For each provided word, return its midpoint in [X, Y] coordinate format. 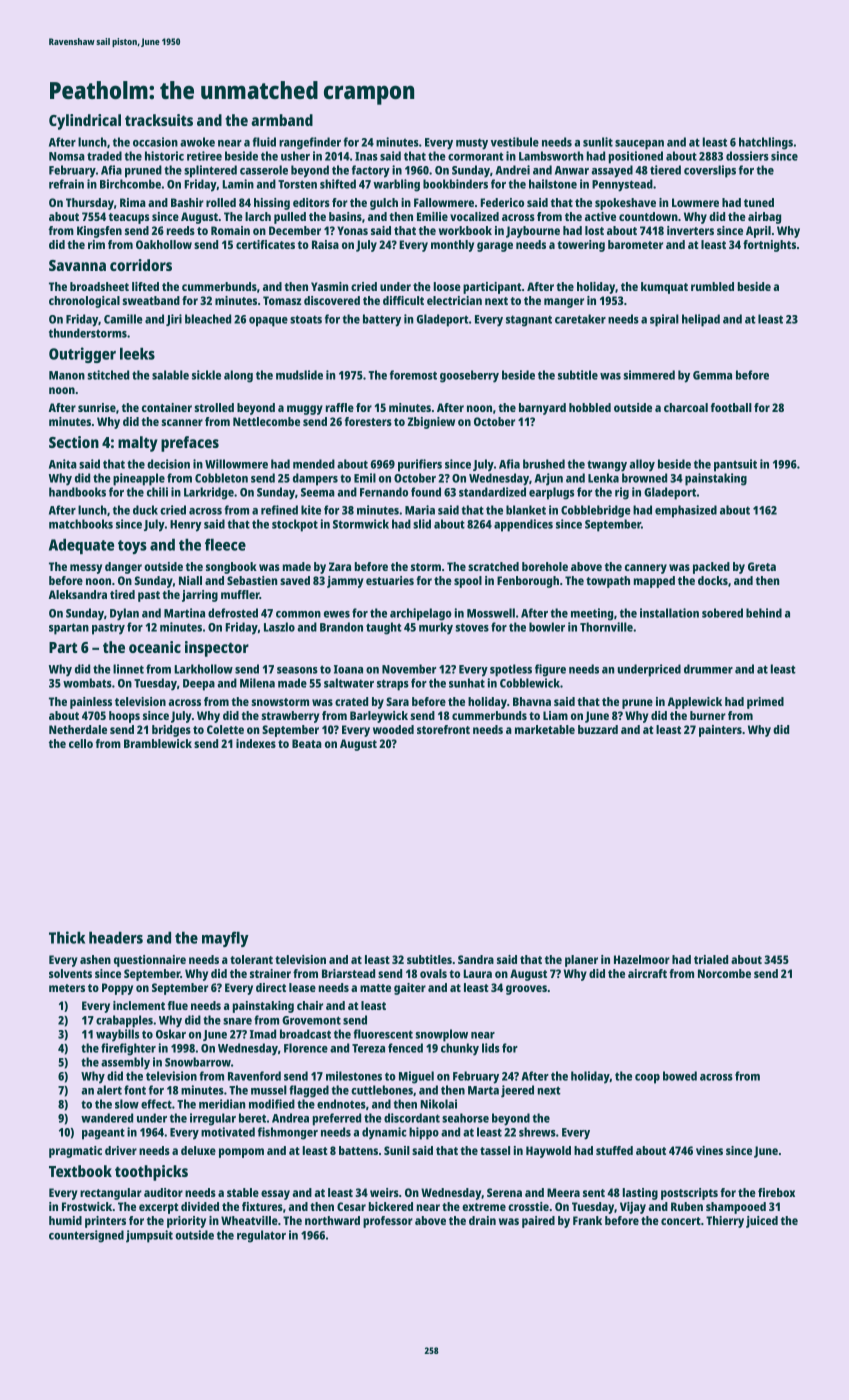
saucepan [639, 145]
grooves [526, 990]
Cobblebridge [596, 511]
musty [472, 144]
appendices [523, 525]
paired [538, 1222]
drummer [708, 669]
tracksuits [159, 120]
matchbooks [81, 524]
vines [709, 1150]
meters [67, 988]
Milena [257, 683]
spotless [511, 670]
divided [200, 1206]
